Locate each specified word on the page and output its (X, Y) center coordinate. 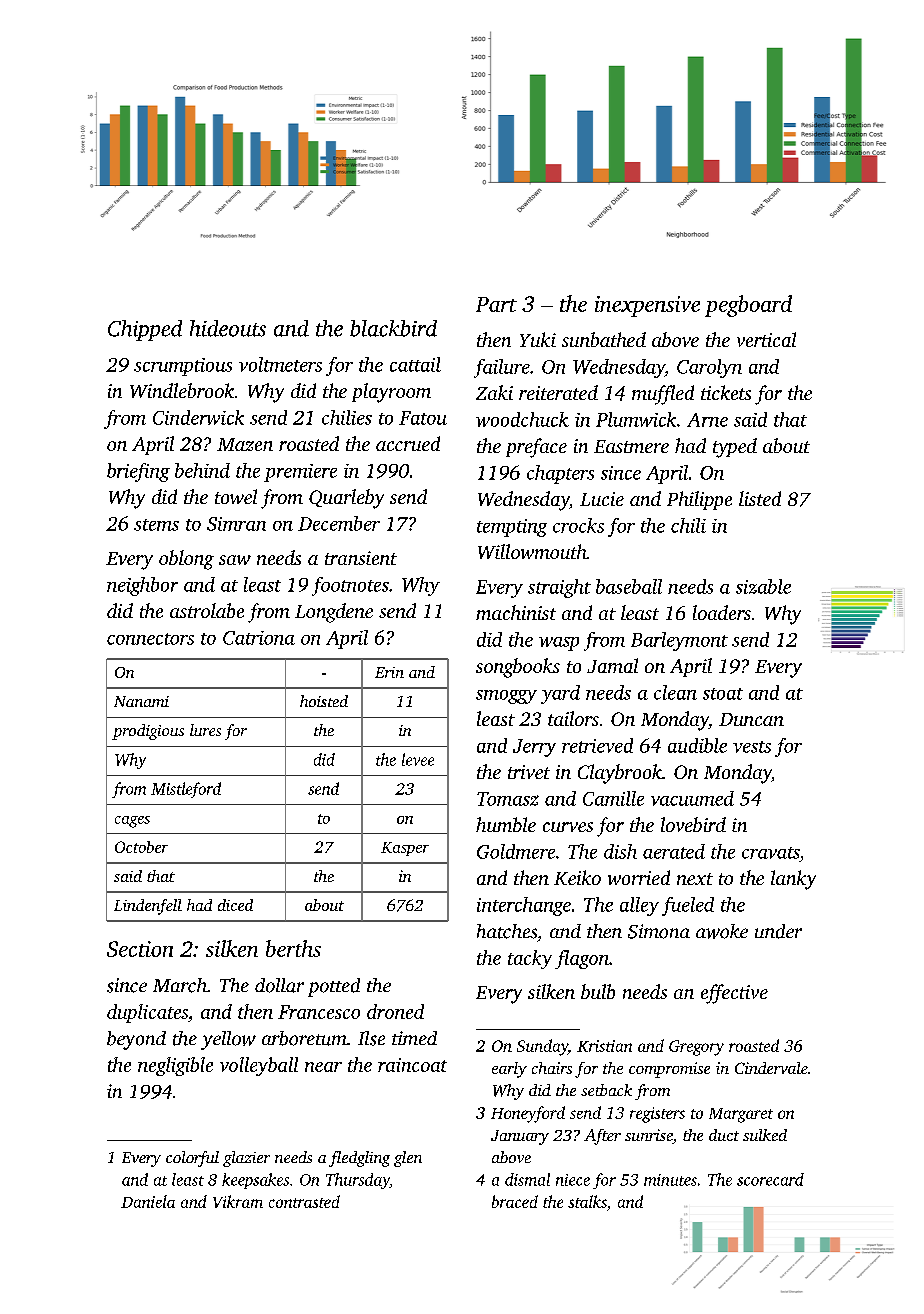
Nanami (141, 701)
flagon (582, 959)
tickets (726, 392)
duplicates (147, 1013)
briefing (138, 472)
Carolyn (709, 368)
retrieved (597, 745)
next (695, 879)
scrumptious (183, 367)
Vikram (238, 1201)
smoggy (506, 697)
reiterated (558, 392)
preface (536, 448)
